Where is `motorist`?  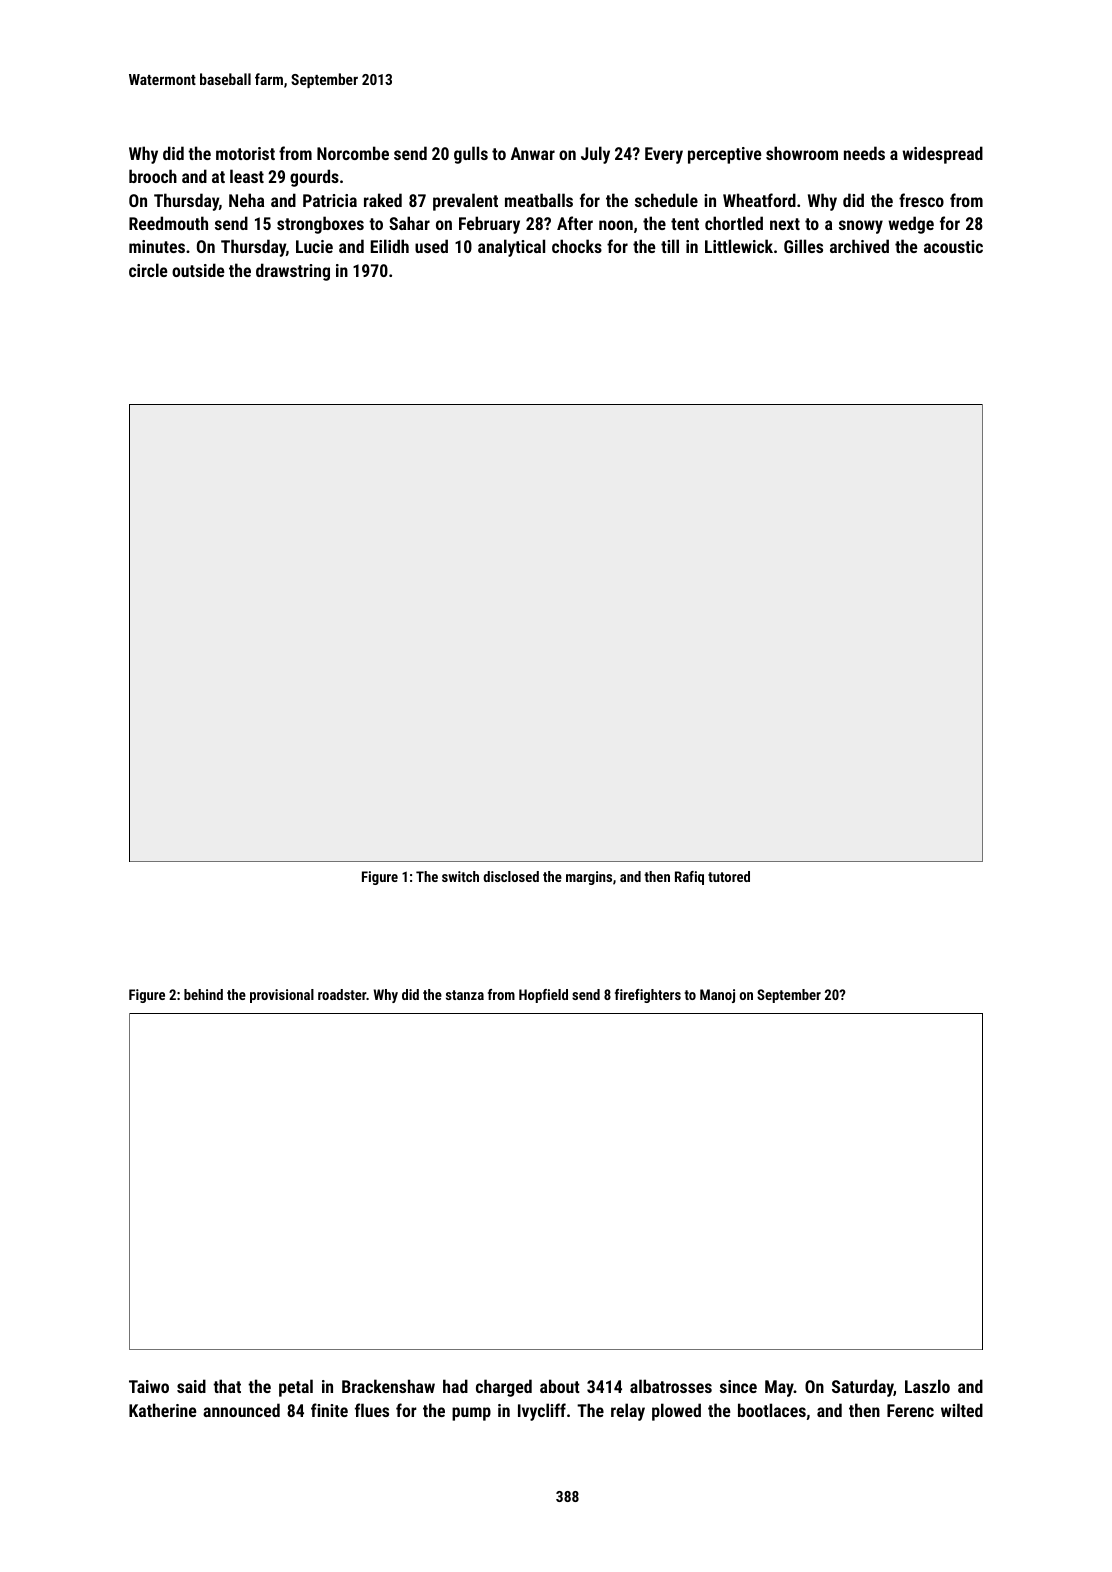 motorist is located at coordinates (245, 153).
